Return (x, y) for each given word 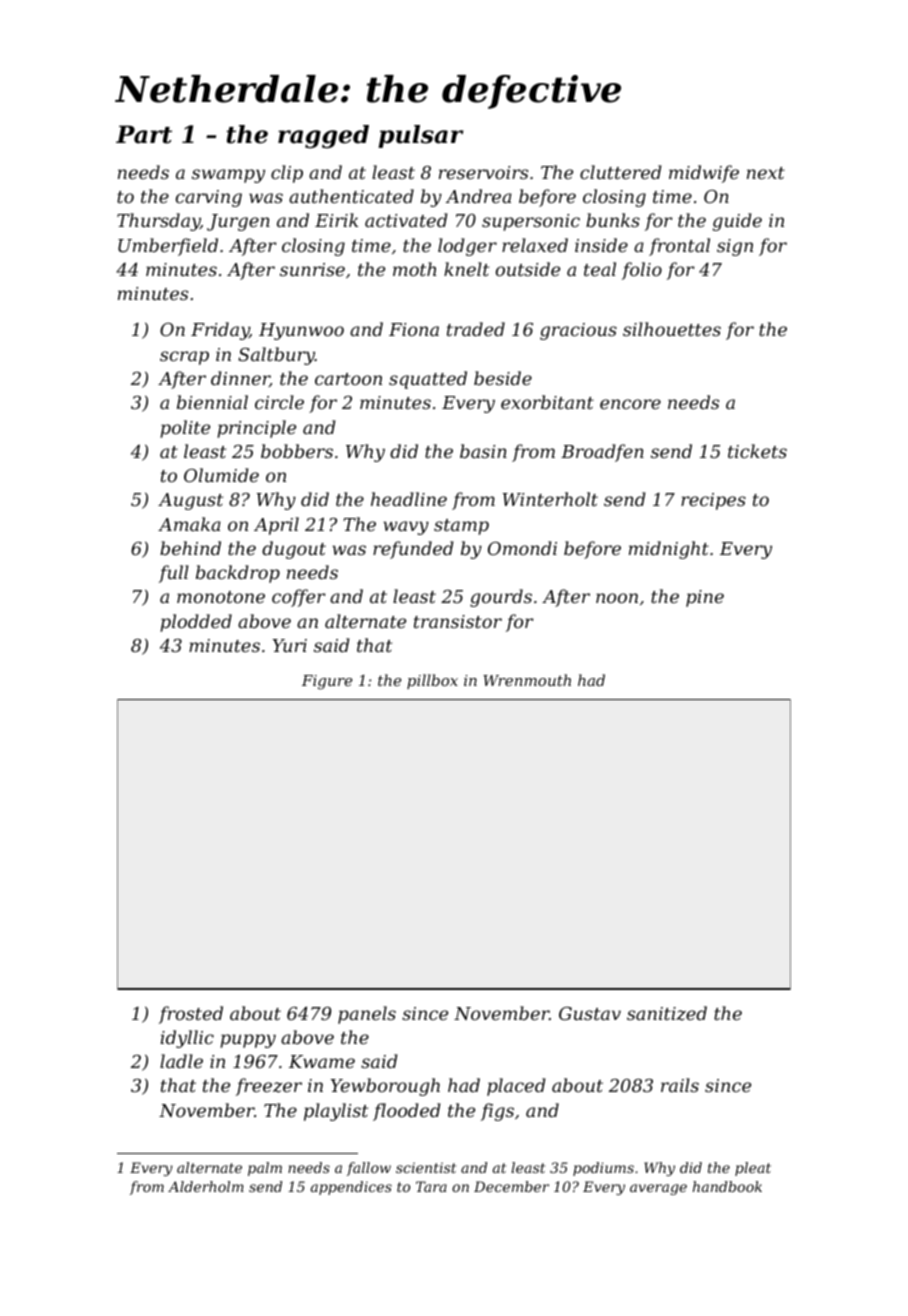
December (511, 1186)
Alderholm (206, 1186)
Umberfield (168, 247)
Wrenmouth (527, 680)
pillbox (432, 681)
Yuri (289, 645)
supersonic (531, 222)
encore (630, 404)
